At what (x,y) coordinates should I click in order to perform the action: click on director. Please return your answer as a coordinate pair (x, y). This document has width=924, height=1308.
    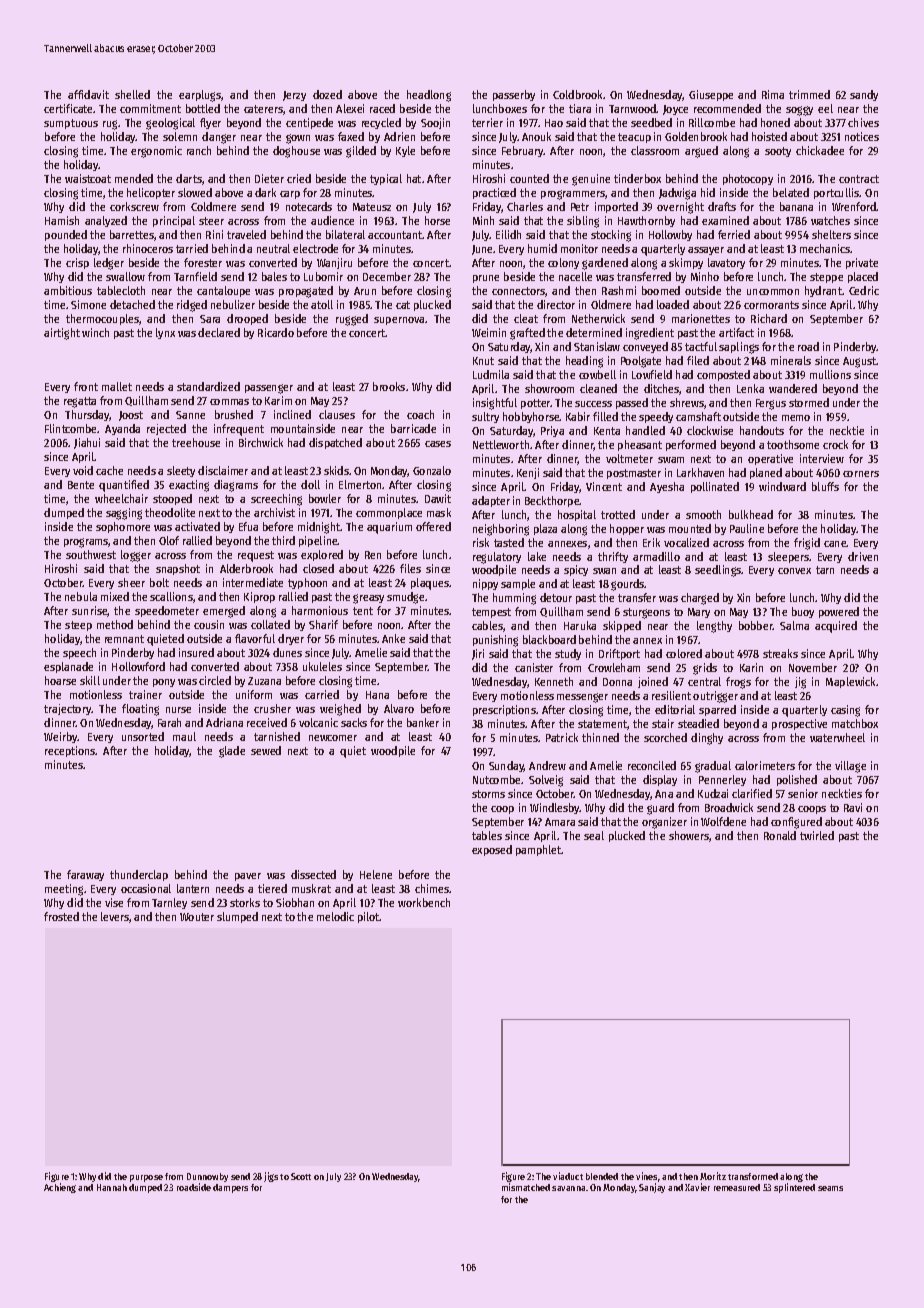
    Looking at the image, I should click on (556, 304).
